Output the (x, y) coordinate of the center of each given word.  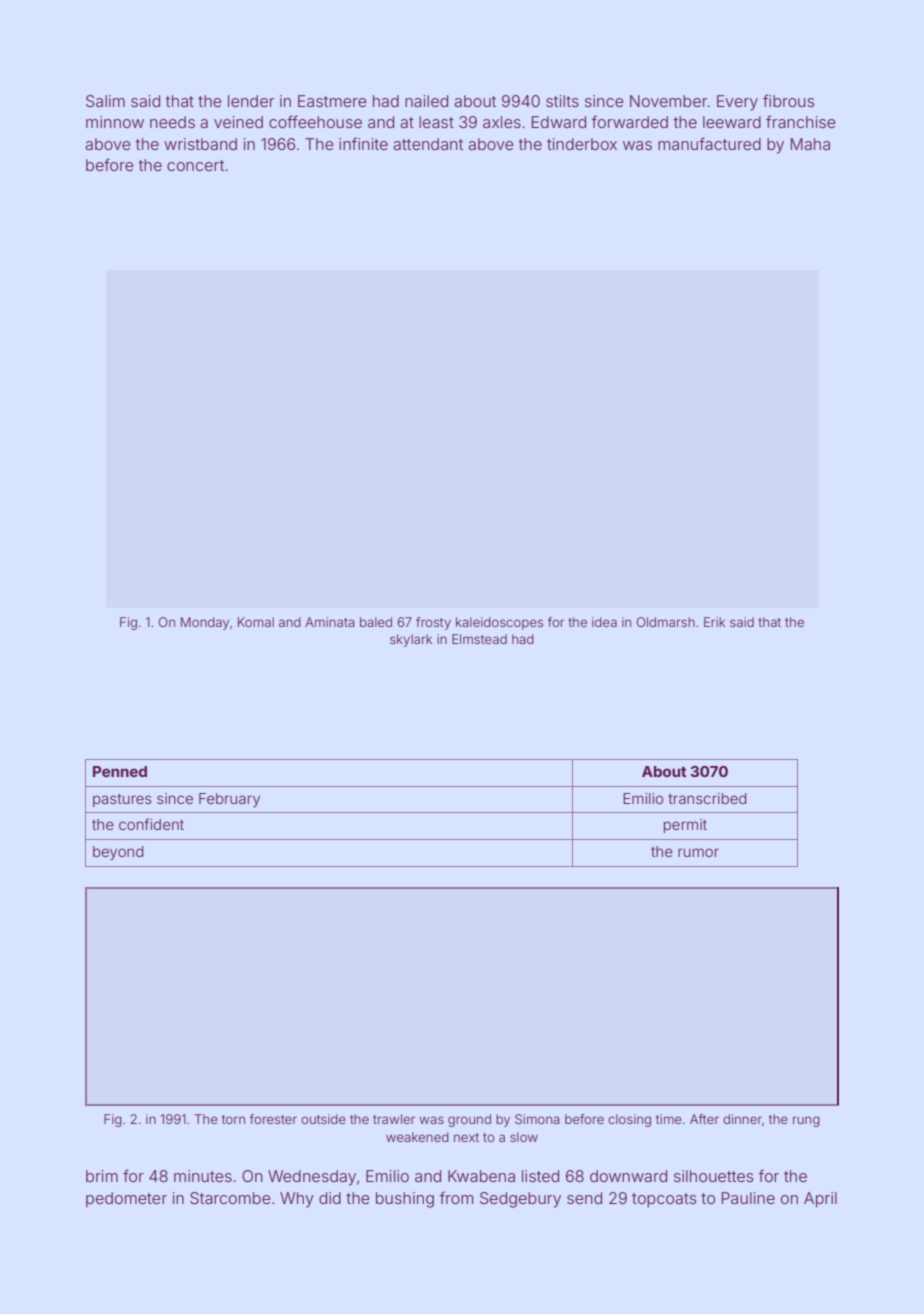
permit (685, 826)
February (229, 800)
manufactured (709, 143)
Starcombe (230, 1198)
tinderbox (582, 144)
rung (806, 1121)
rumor (698, 852)
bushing (405, 1200)
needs (172, 122)
